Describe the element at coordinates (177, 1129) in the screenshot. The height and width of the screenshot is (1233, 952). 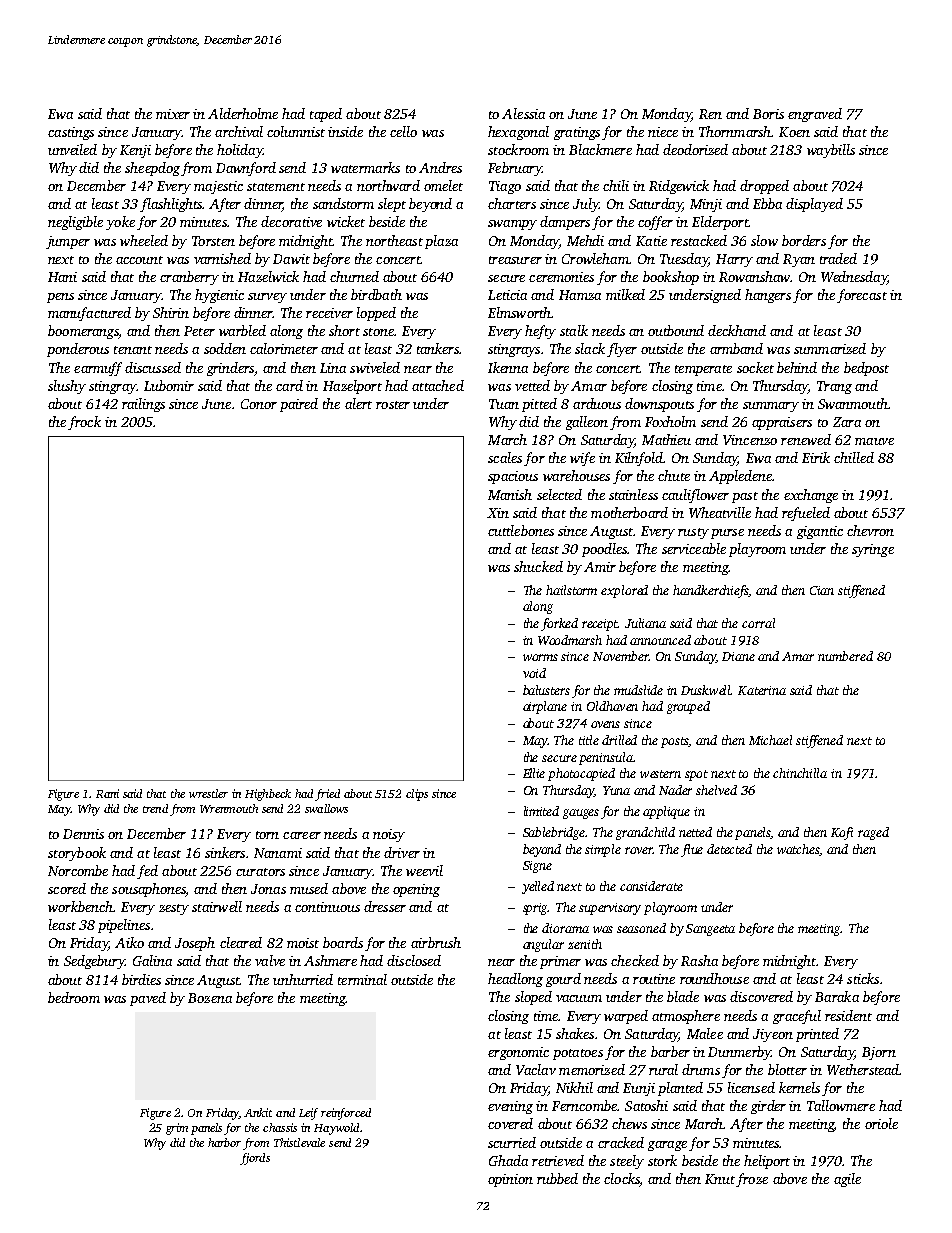
I see `grim` at that location.
